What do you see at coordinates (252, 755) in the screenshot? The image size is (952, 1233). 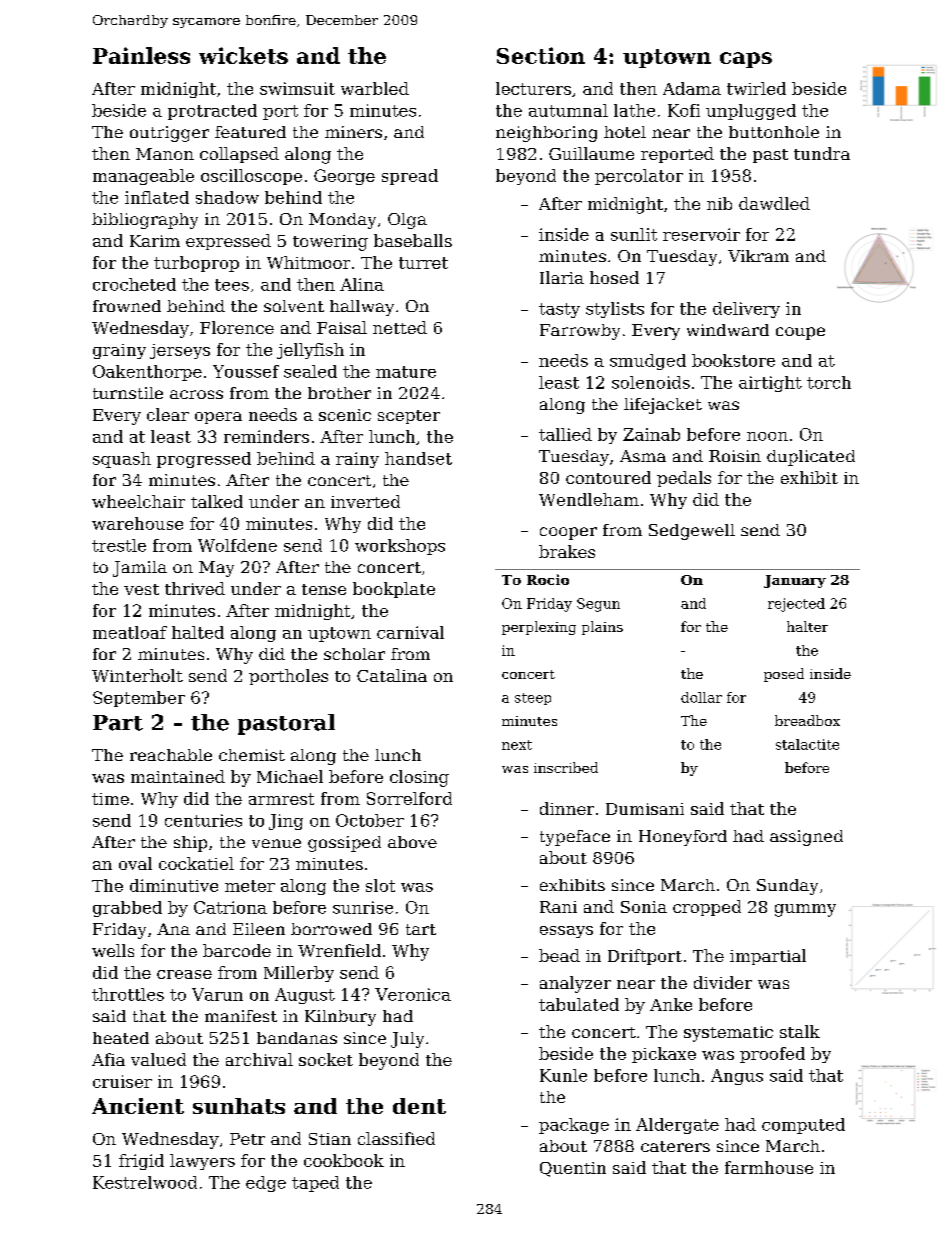 I see `chemist` at bounding box center [252, 755].
